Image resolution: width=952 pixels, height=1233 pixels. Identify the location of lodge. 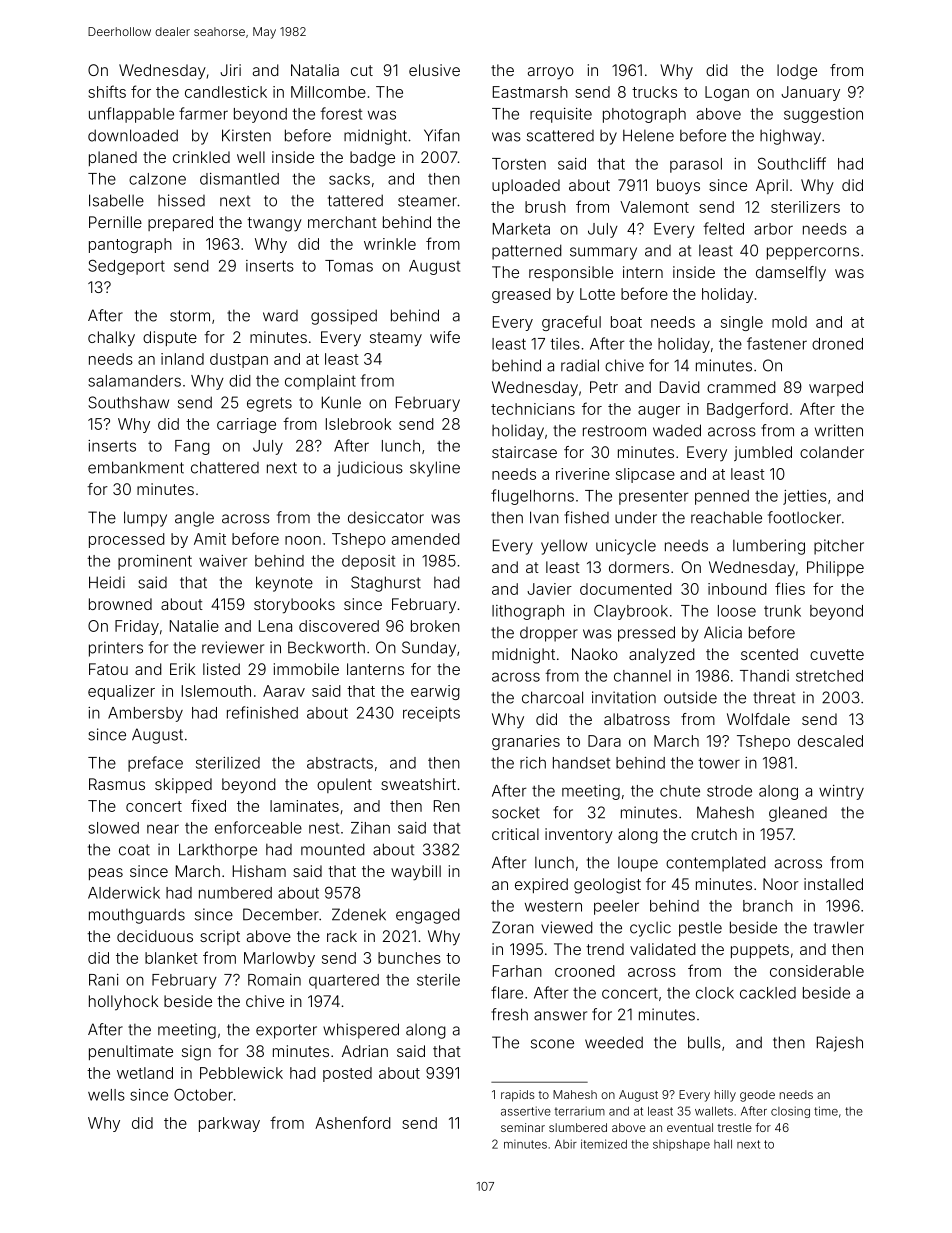
(797, 72).
